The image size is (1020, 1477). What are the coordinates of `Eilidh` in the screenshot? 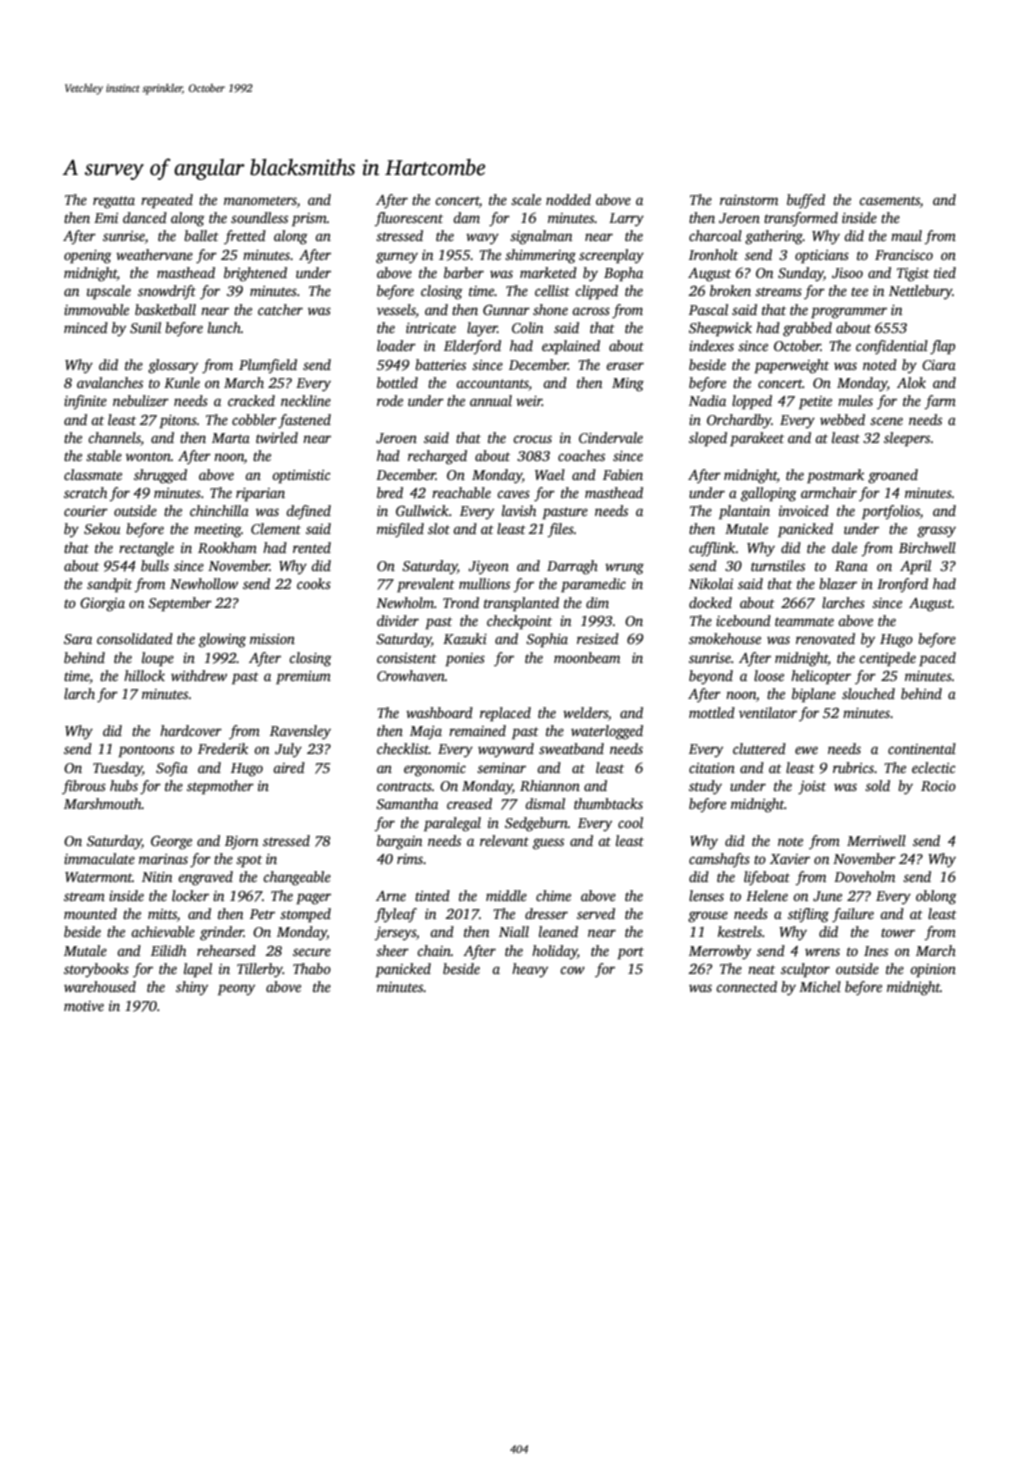 It's located at (168, 950).
